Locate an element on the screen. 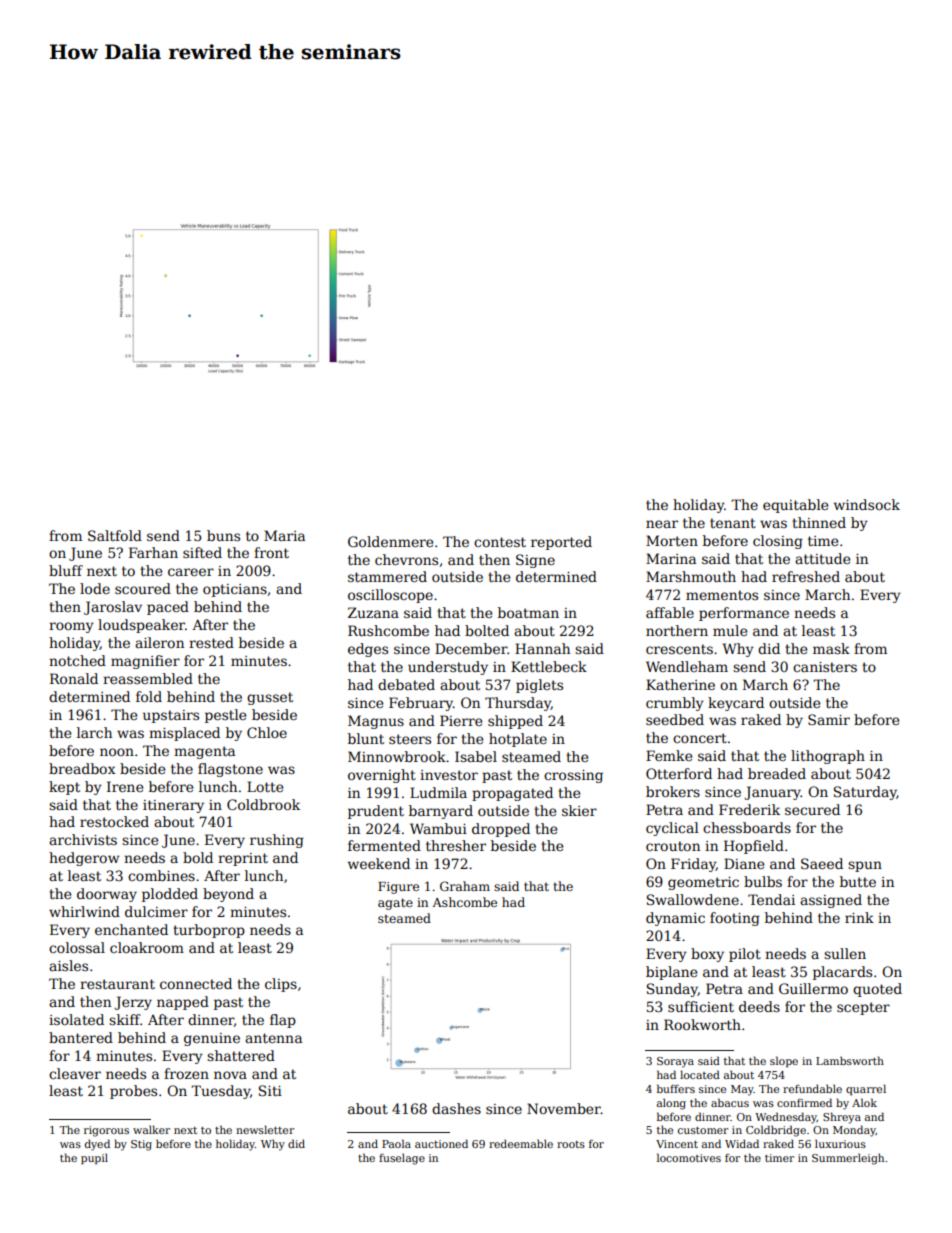 This screenshot has width=952, height=1233. contest is located at coordinates (500, 542).
